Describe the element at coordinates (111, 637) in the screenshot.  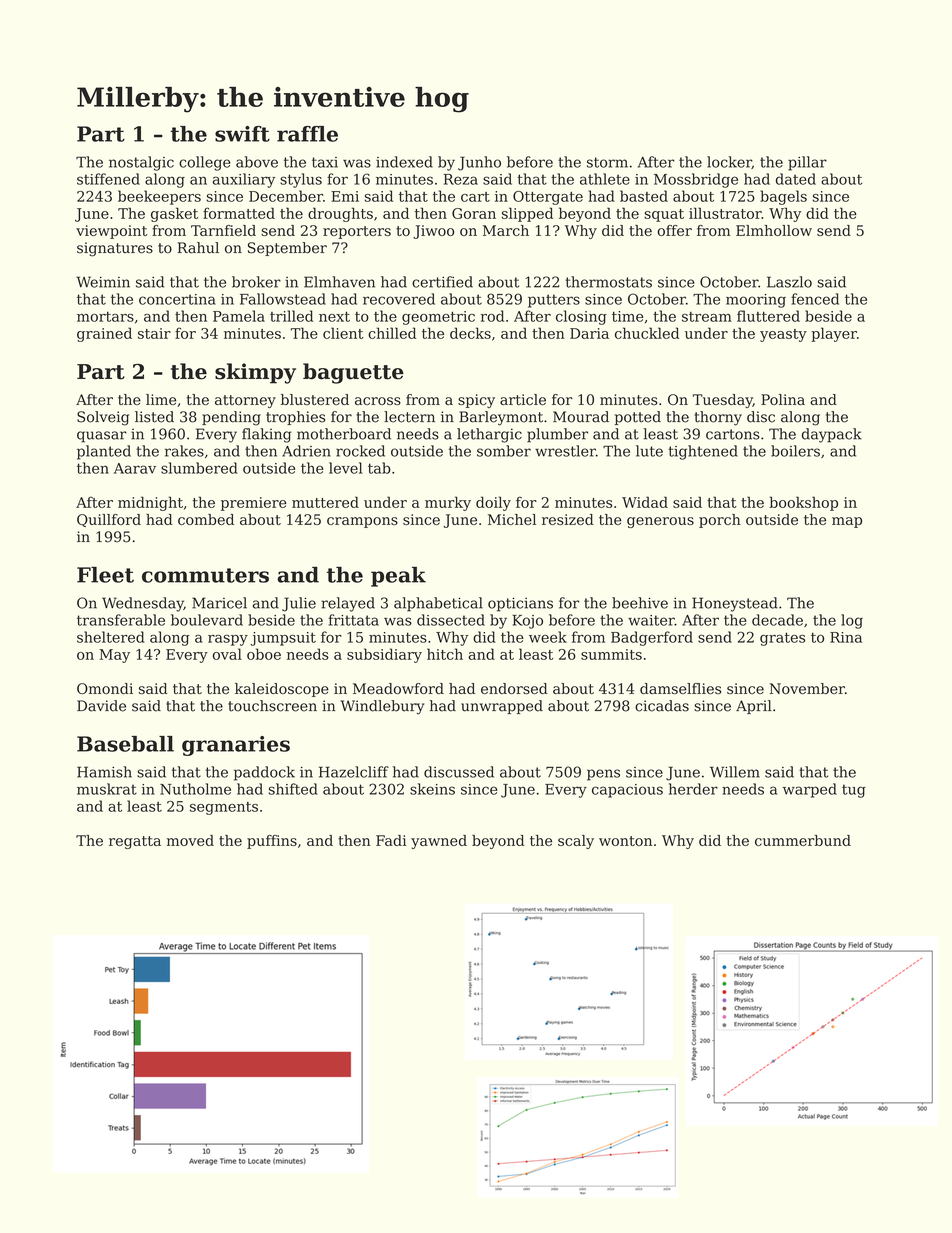
I see `sheltered` at that location.
